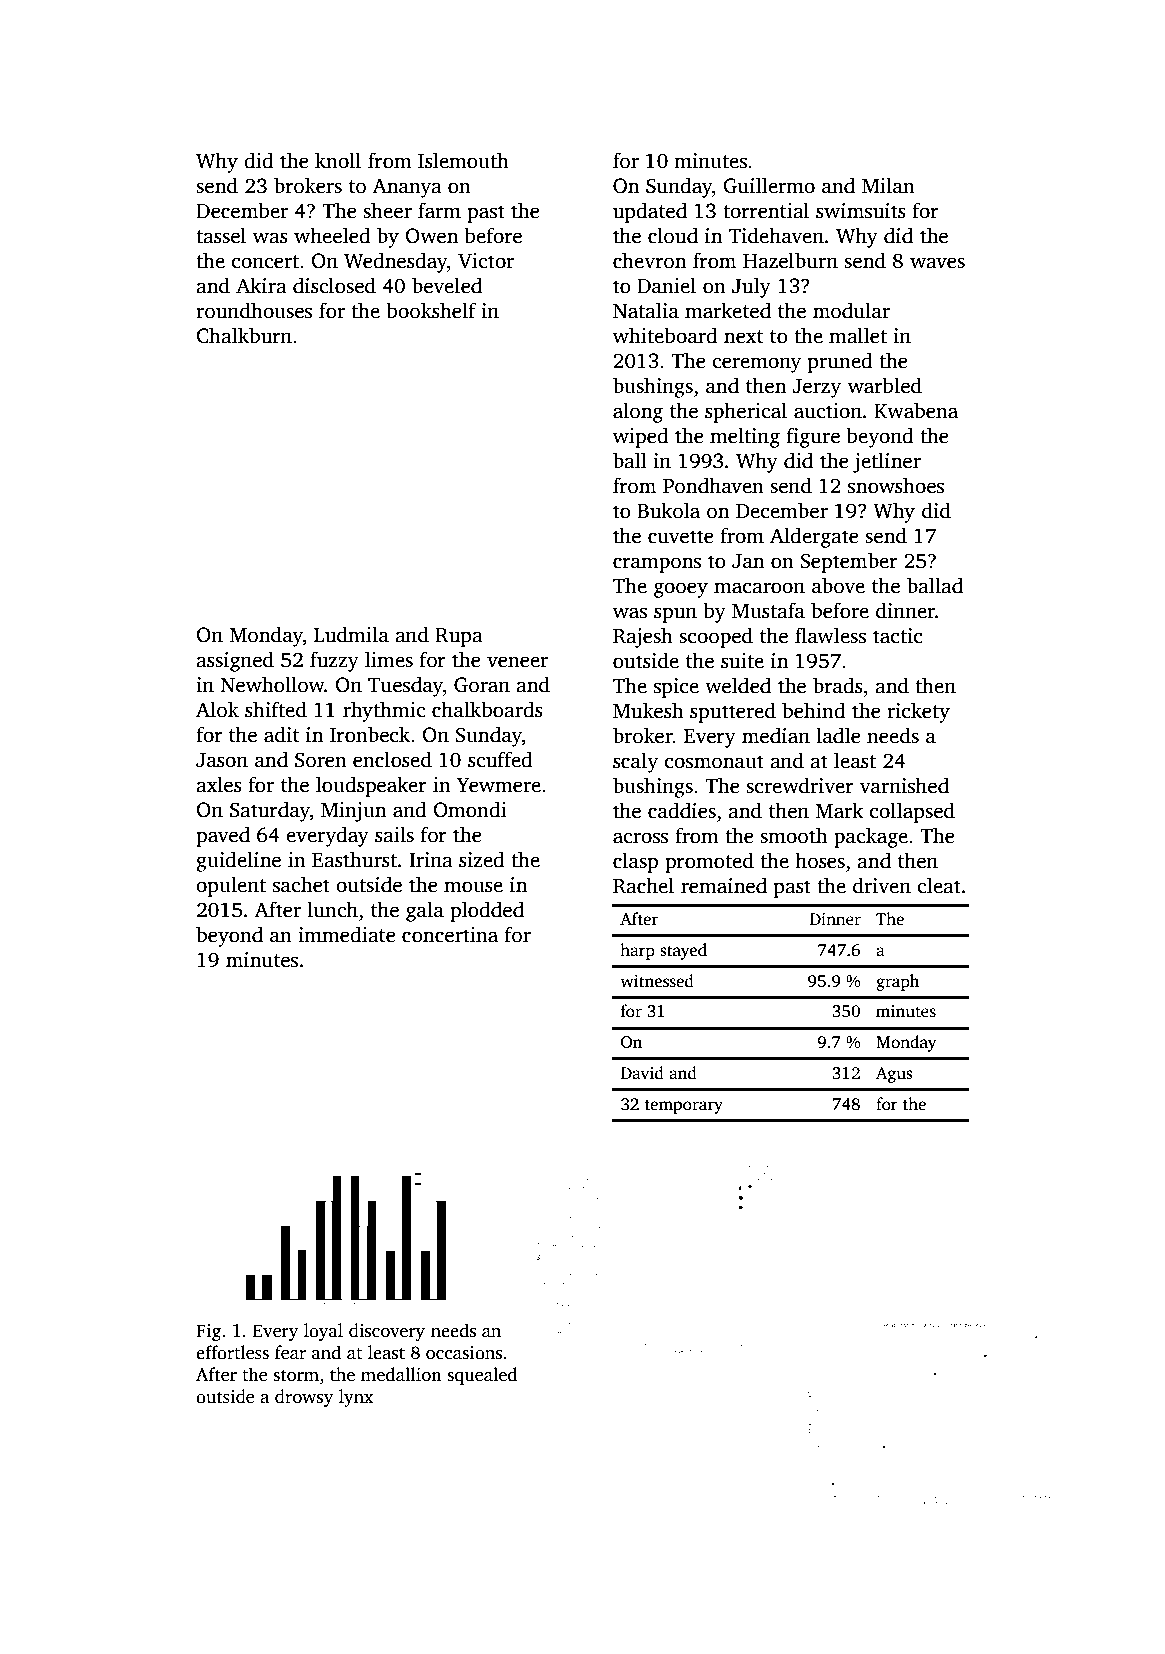  What do you see at coordinates (356, 1398) in the document?
I see `lynx` at bounding box center [356, 1398].
